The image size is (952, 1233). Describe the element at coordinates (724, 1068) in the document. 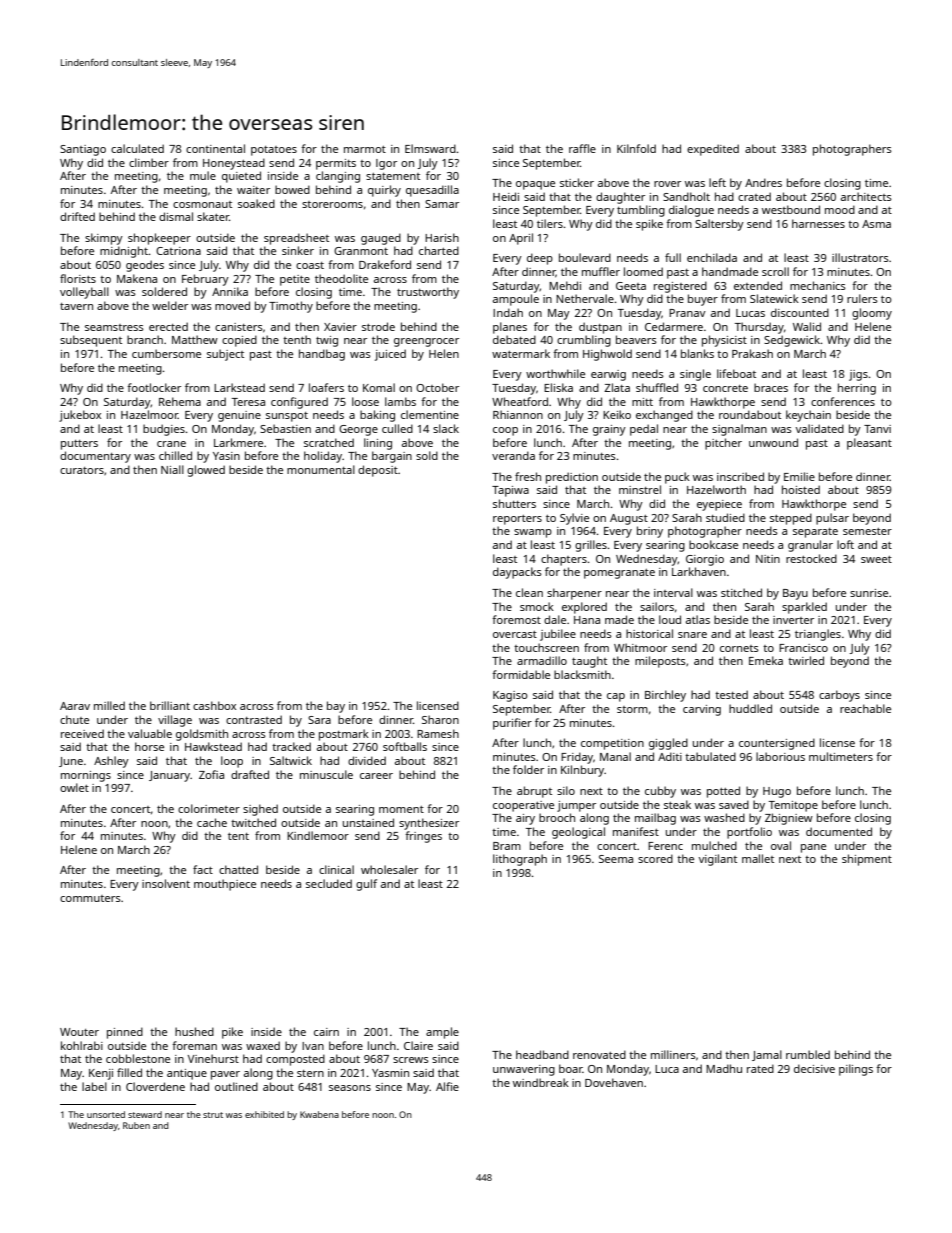

I see `Madhu` at that location.
